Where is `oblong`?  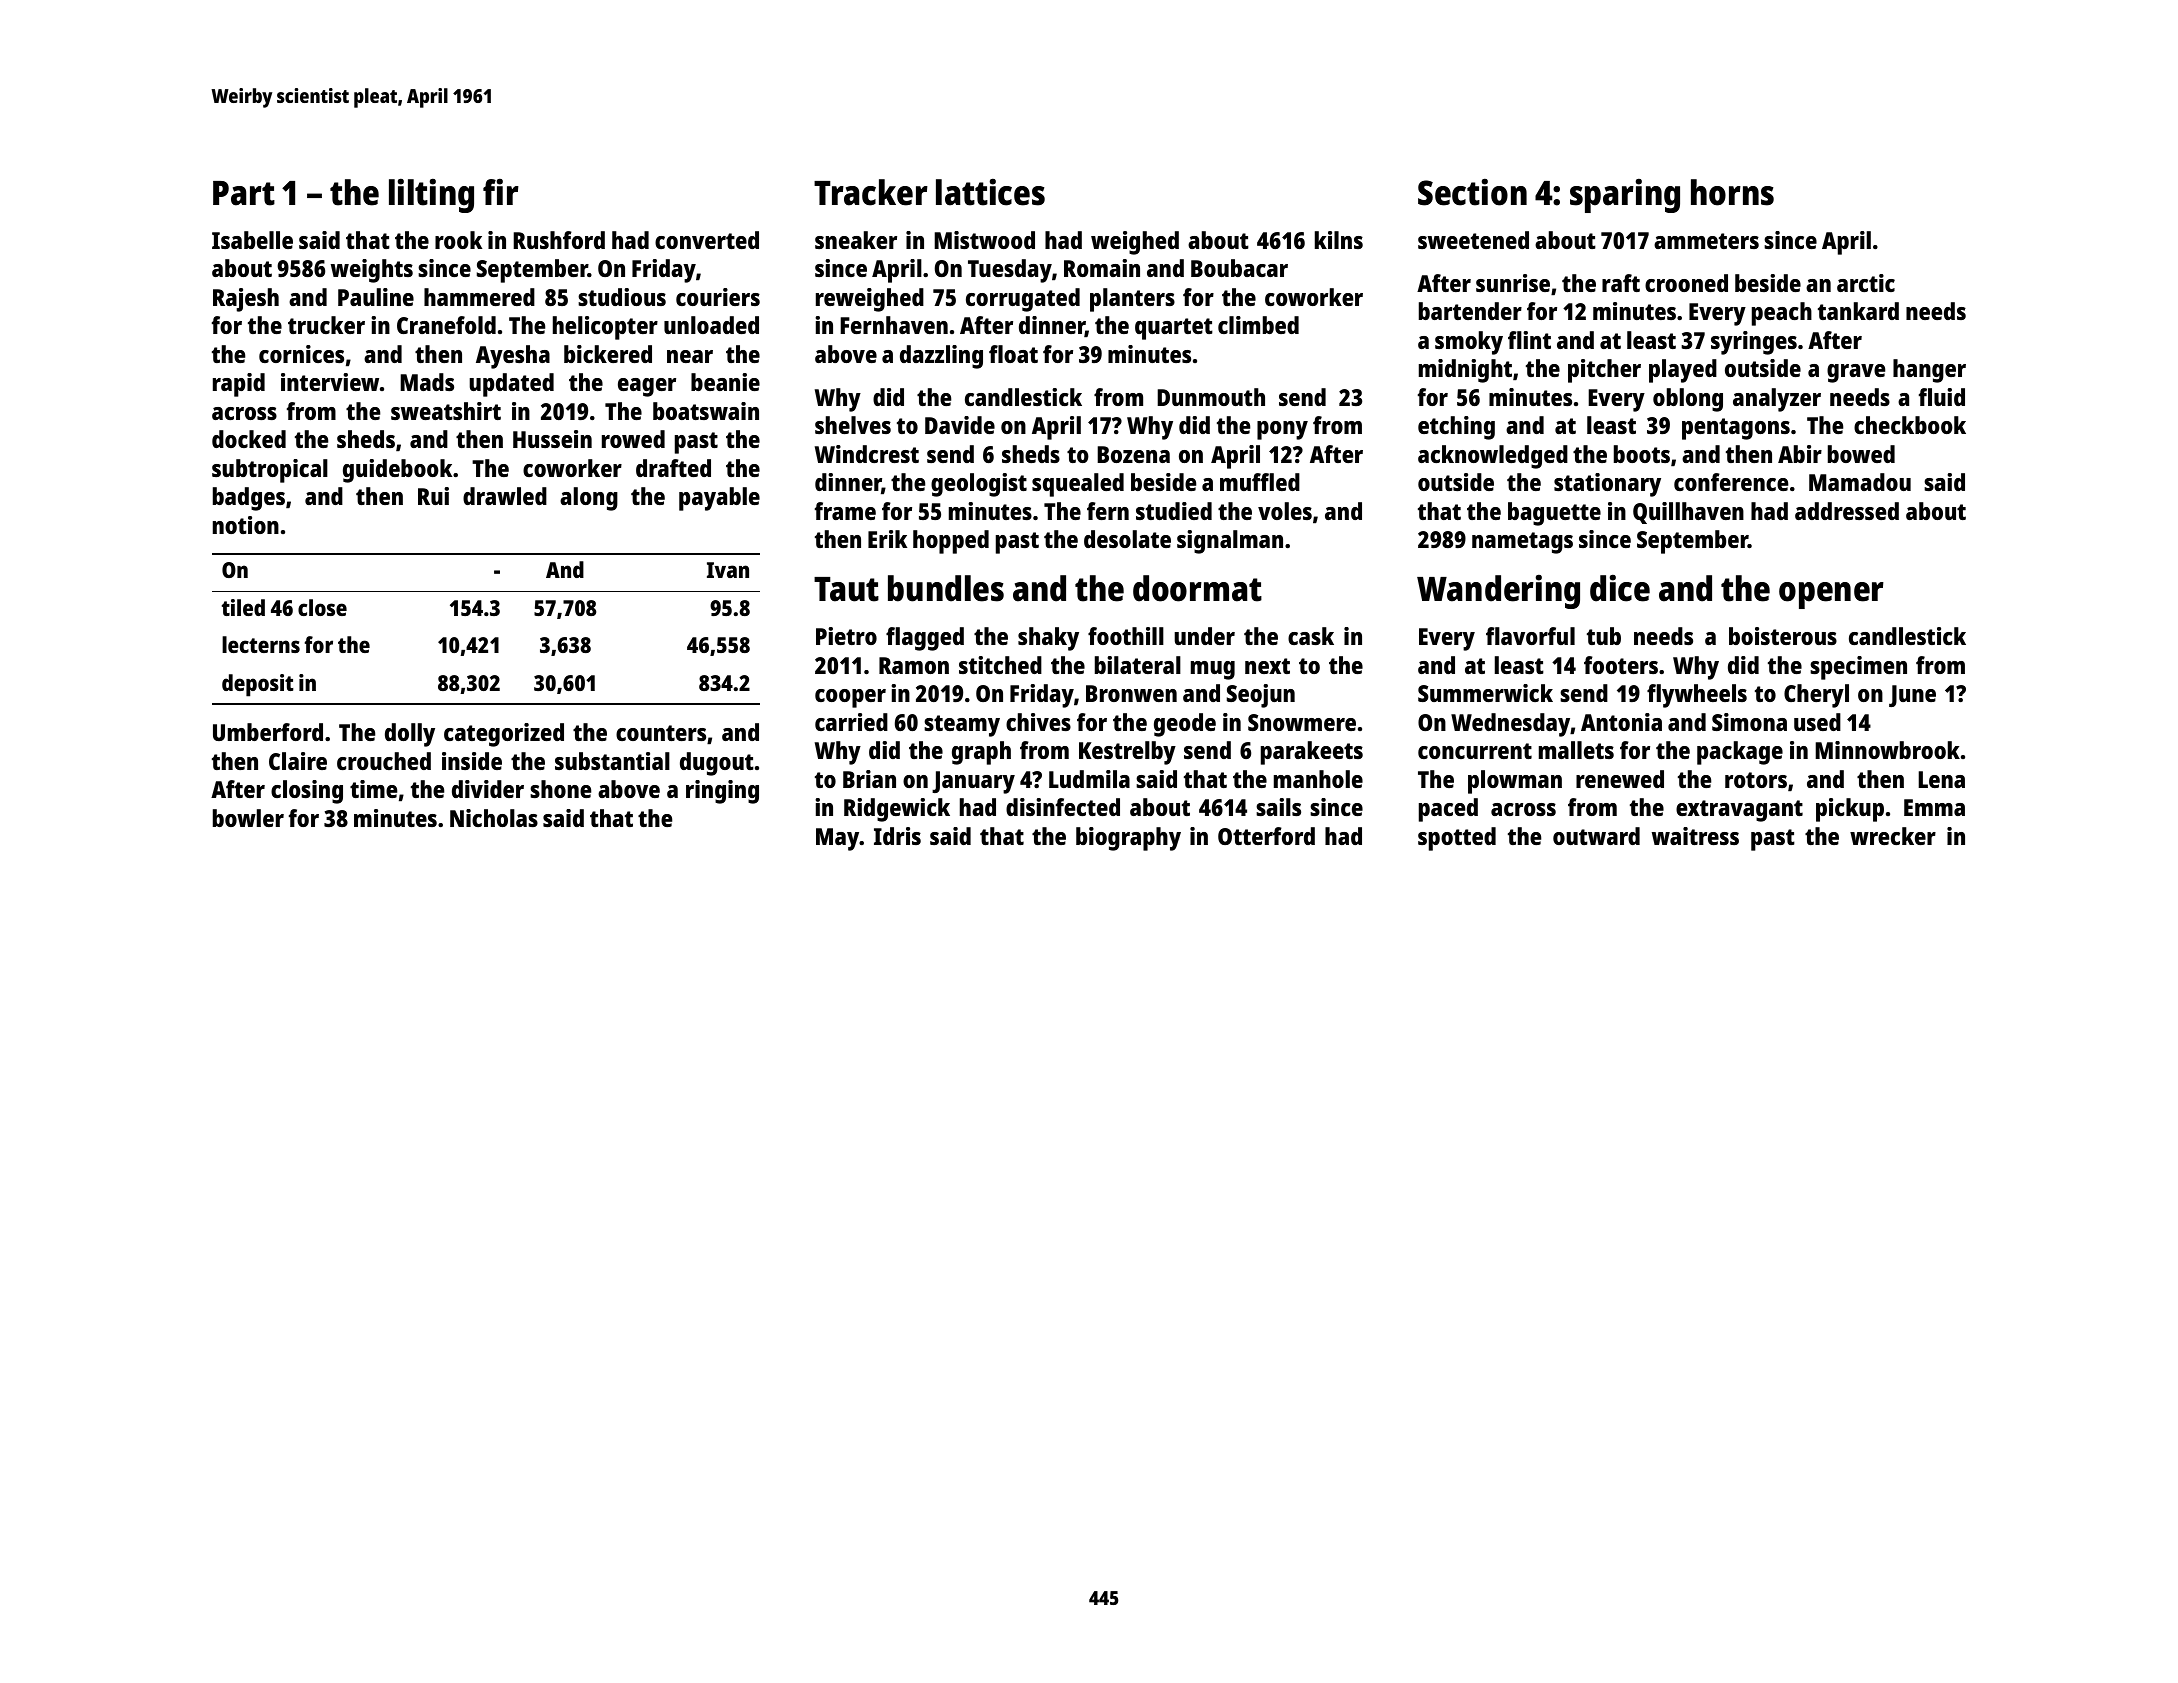 oblong is located at coordinates (1688, 400).
